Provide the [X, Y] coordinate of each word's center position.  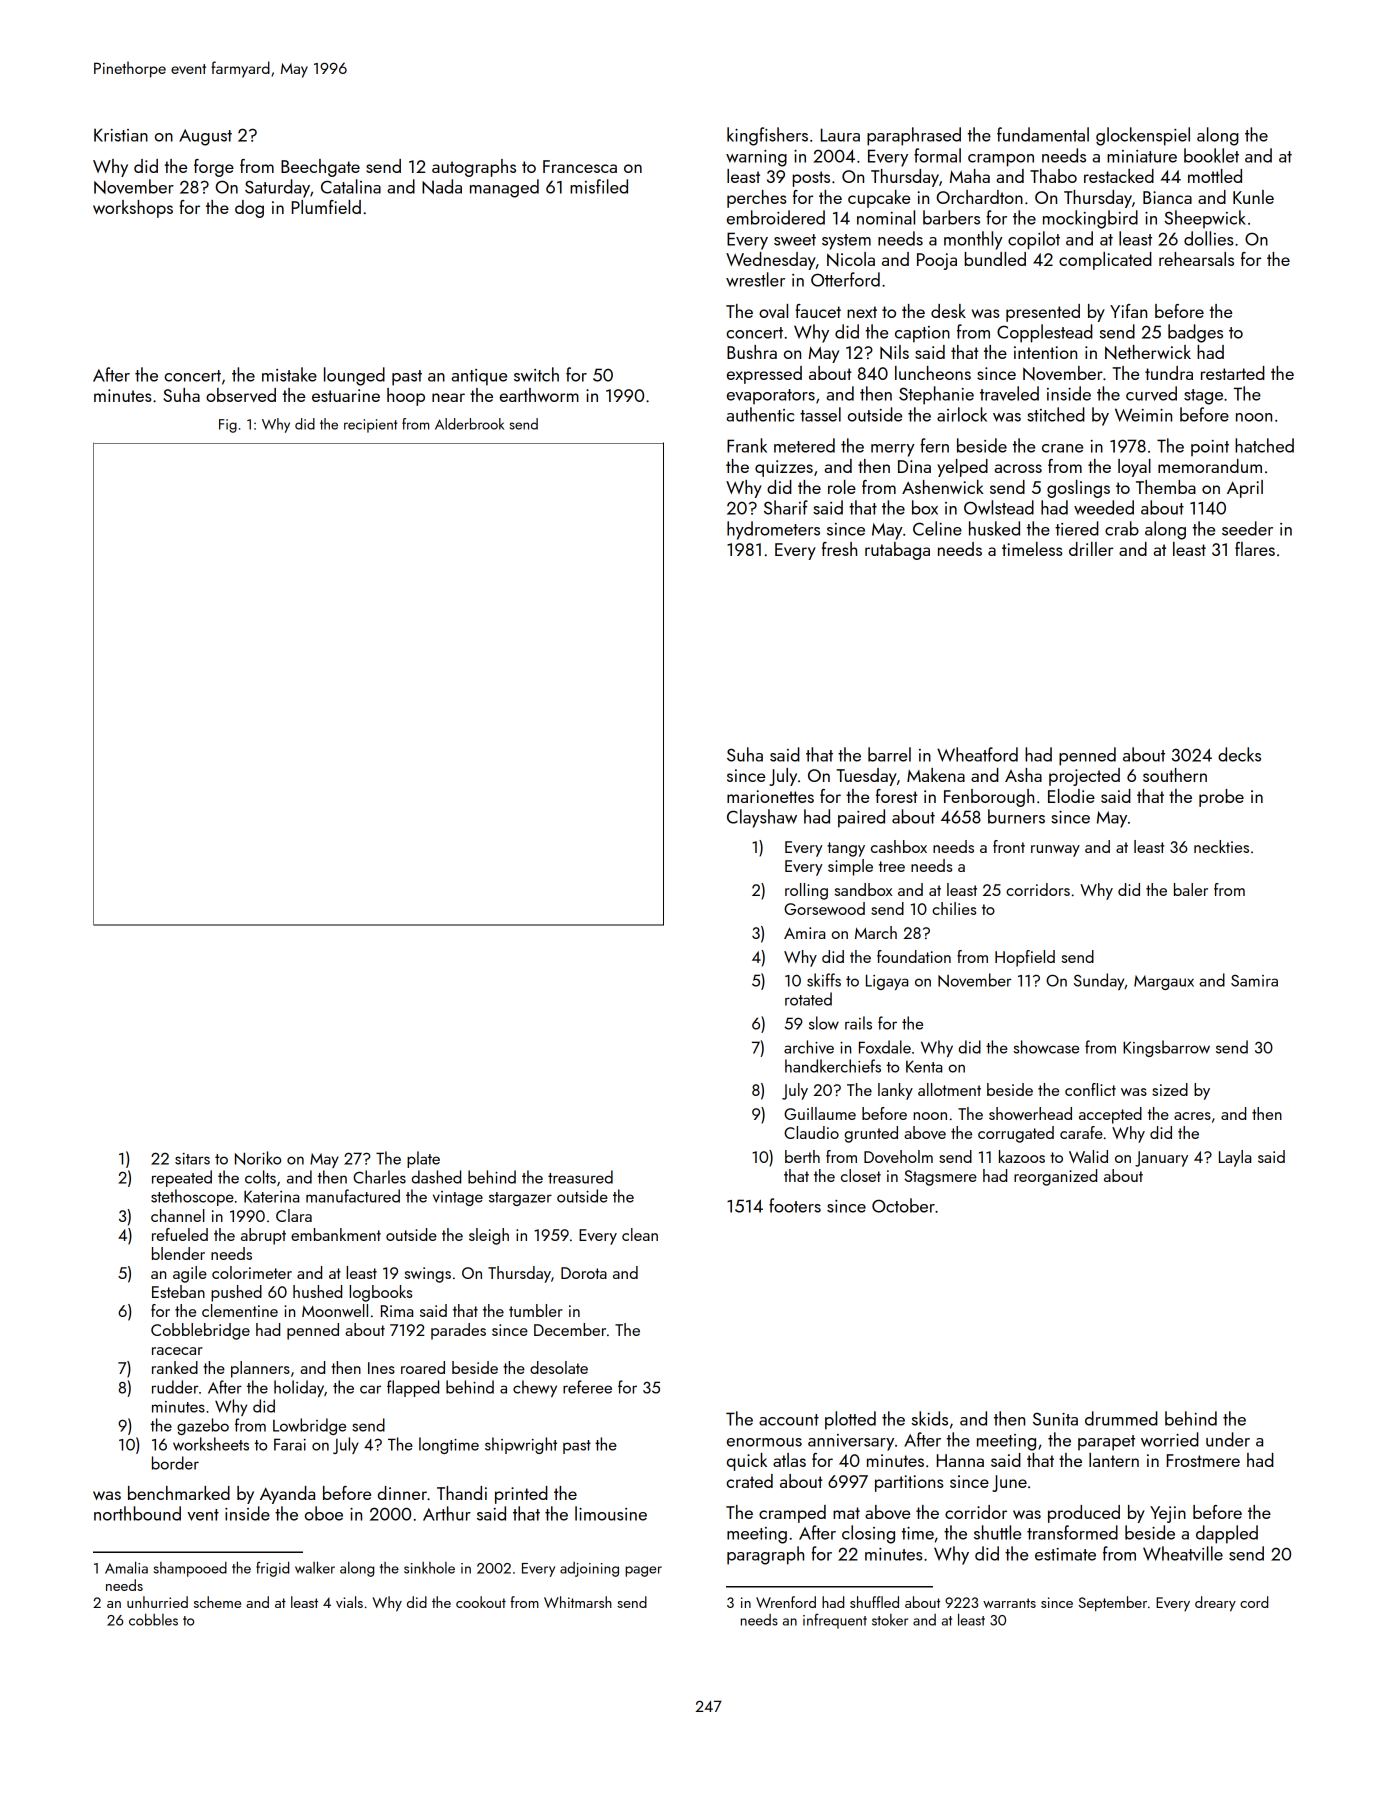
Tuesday [866, 777]
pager [643, 1571]
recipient [370, 426]
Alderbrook [469, 424]
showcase [1046, 1047]
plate [423, 1159]
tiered [1077, 528]
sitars [192, 1159]
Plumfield [326, 207]
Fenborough [989, 798]
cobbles [153, 1620]
